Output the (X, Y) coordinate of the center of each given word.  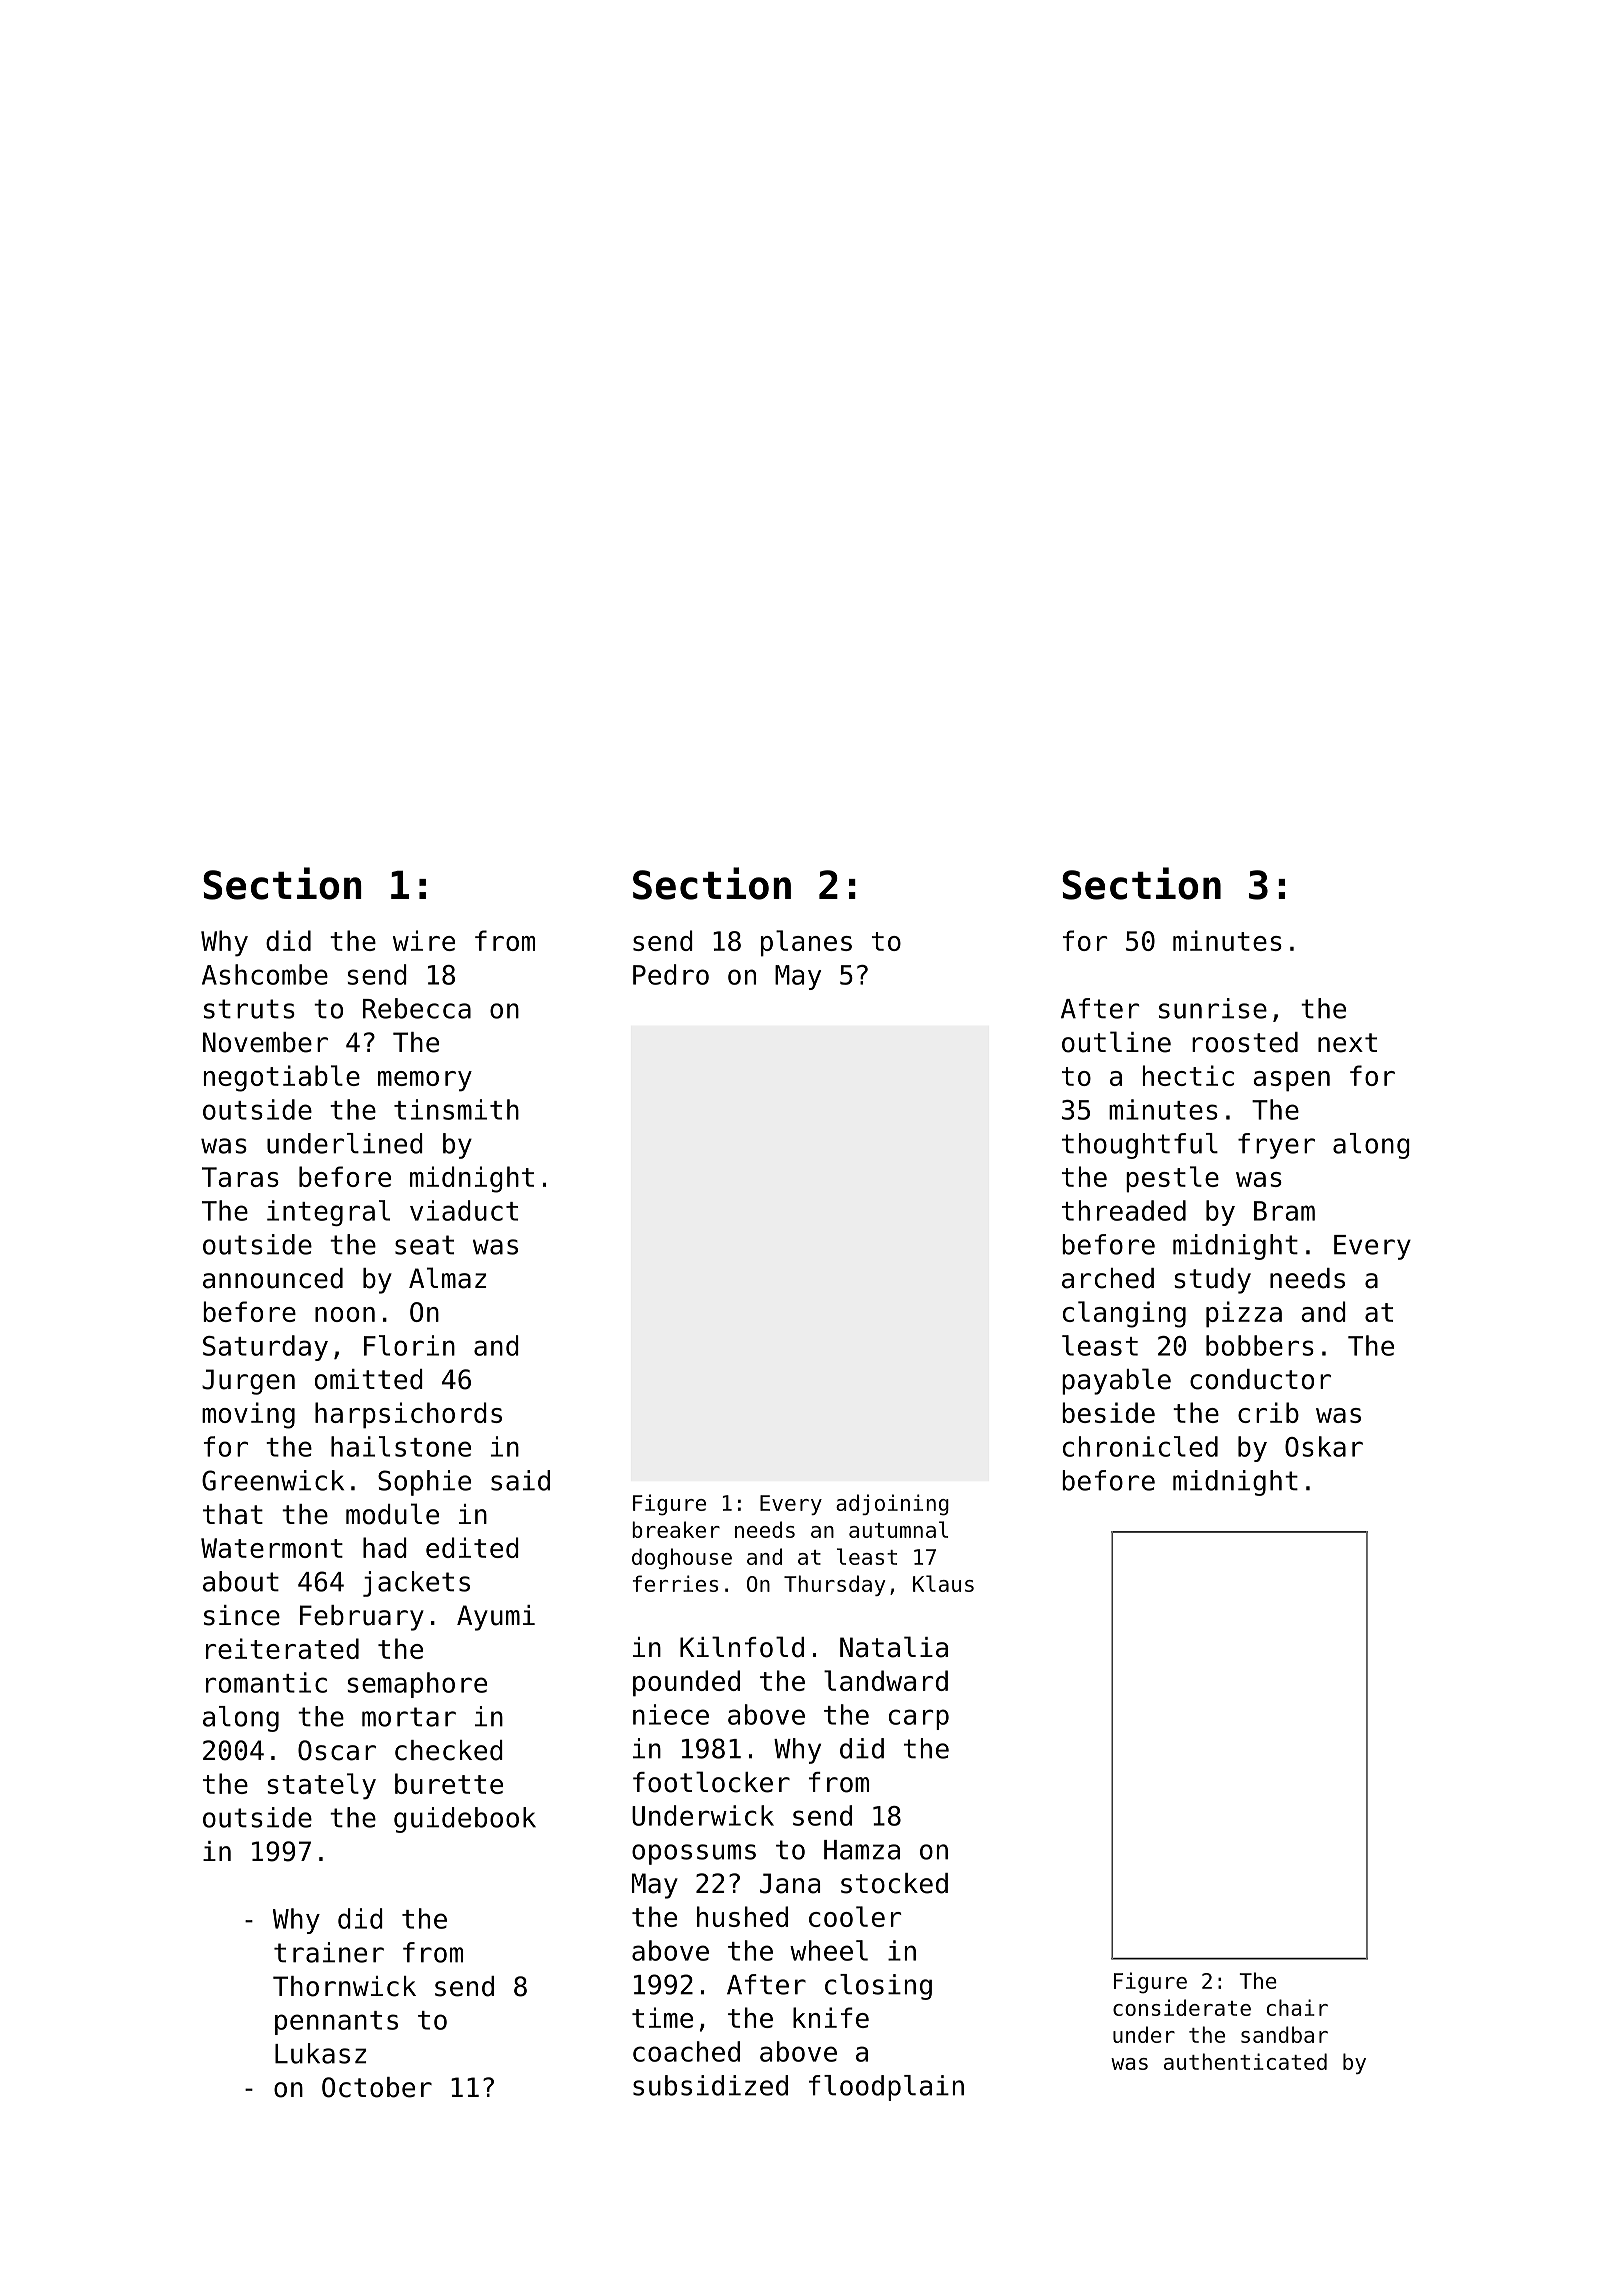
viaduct (464, 1210)
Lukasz (320, 2053)
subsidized (710, 2085)
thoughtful (1140, 1146)
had (385, 1547)
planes (806, 943)
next (1347, 1043)
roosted (1245, 1042)
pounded (686, 1683)
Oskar (1324, 1446)
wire (424, 940)
